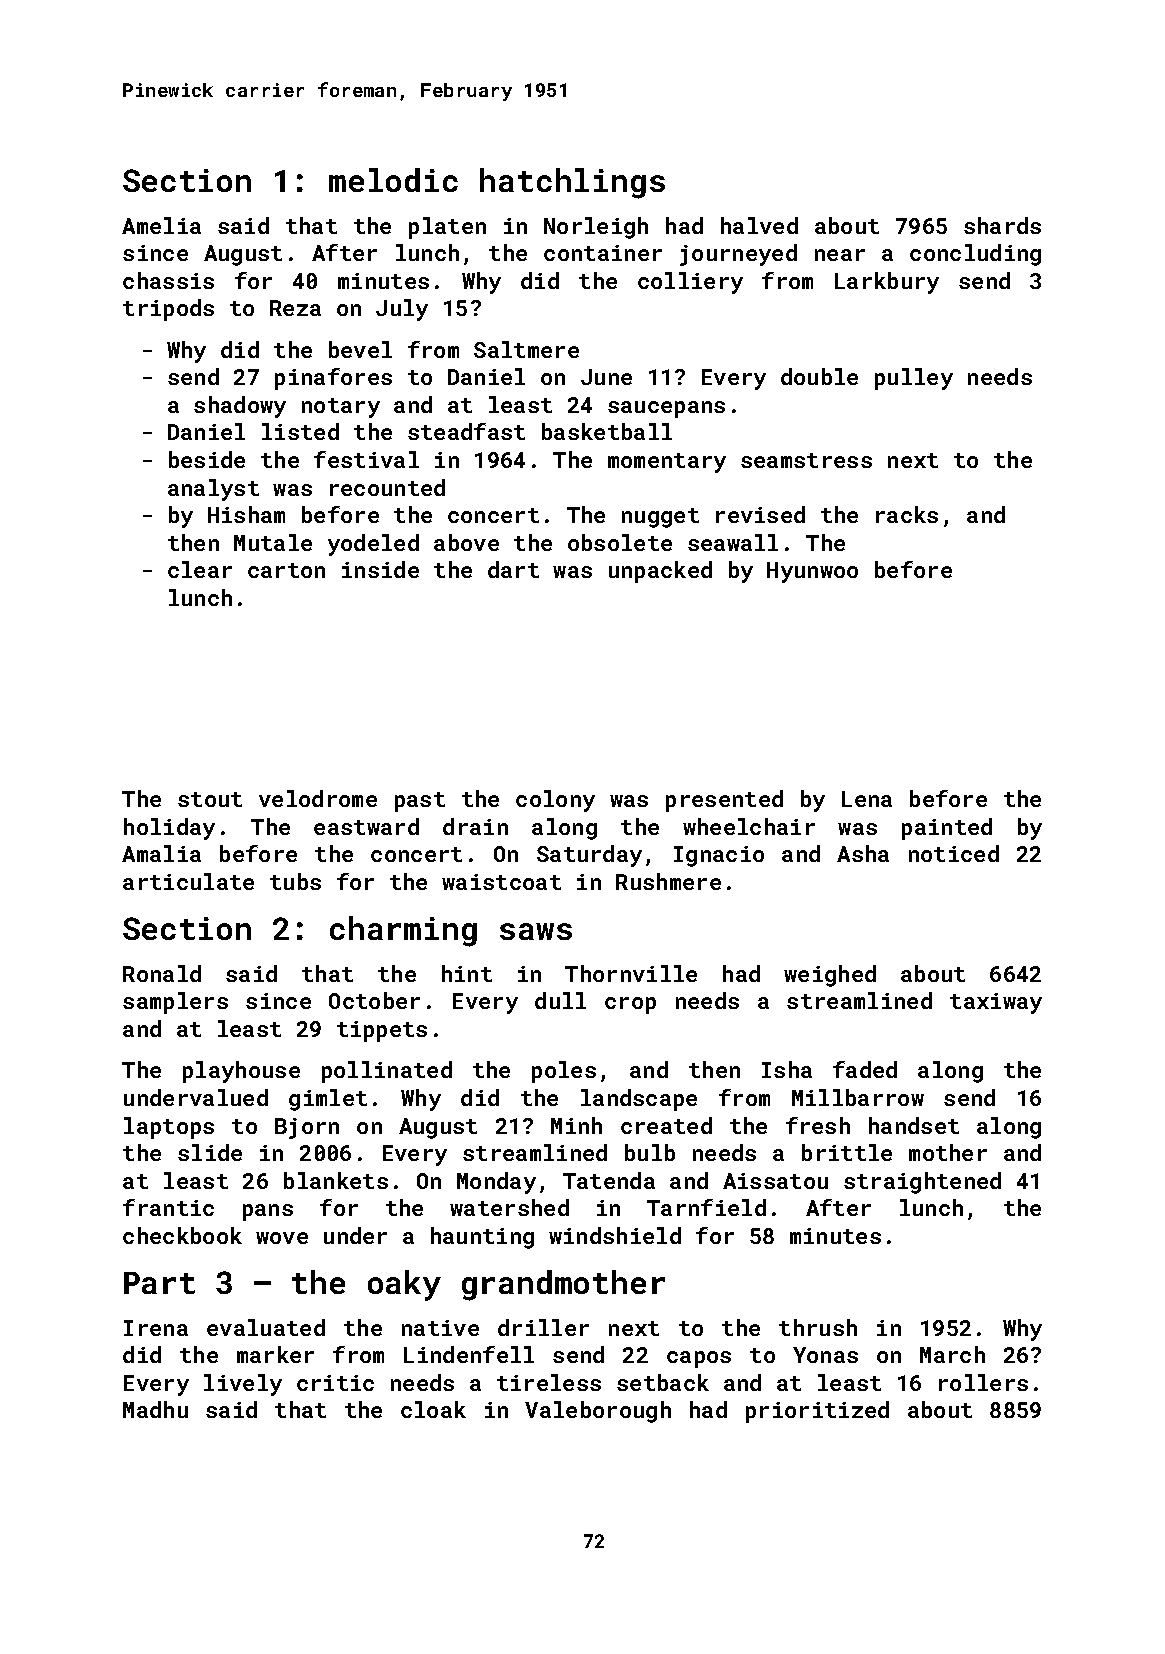  What do you see at coordinates (975, 255) in the screenshot?
I see `concluding` at bounding box center [975, 255].
